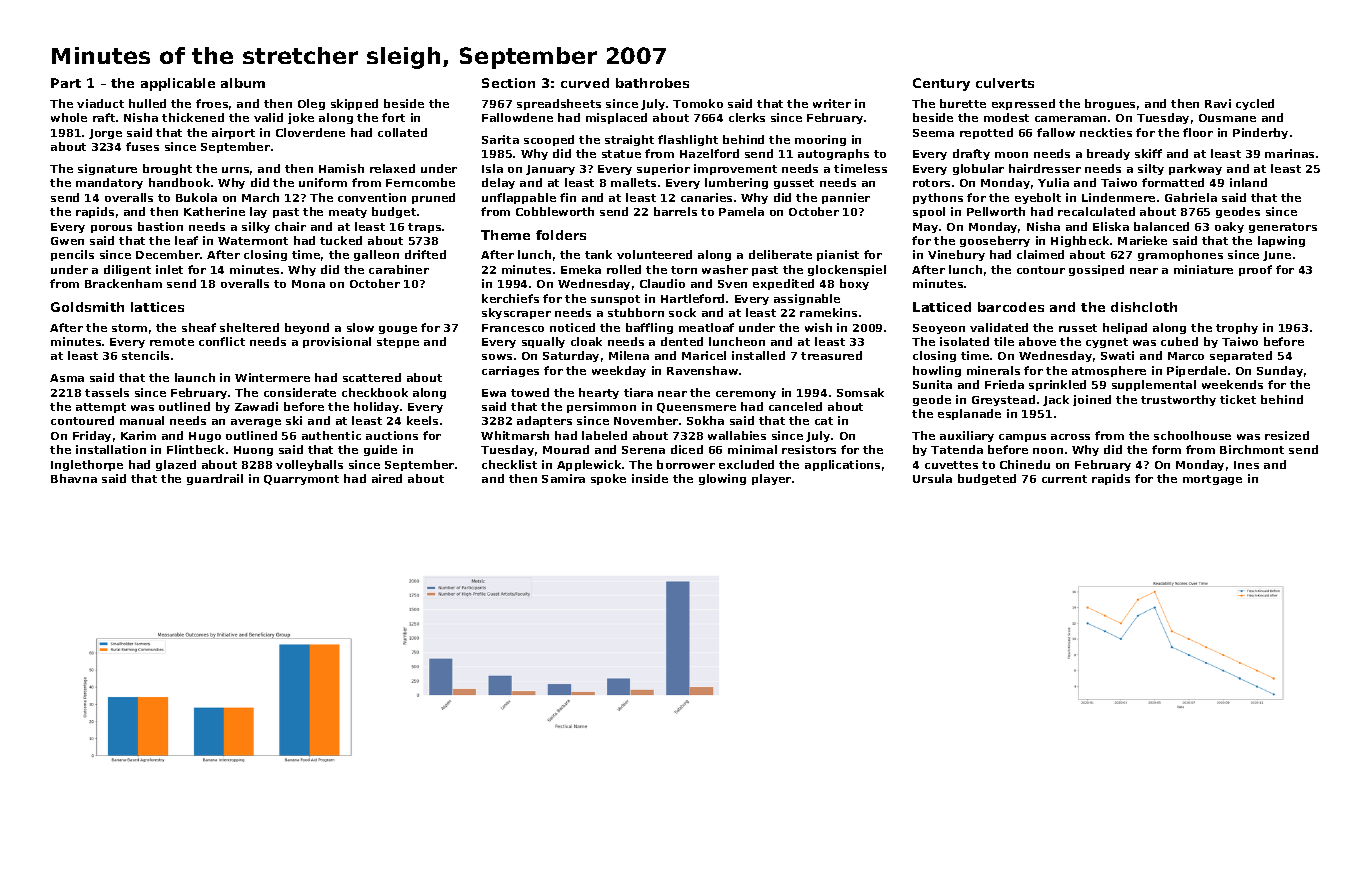 The image size is (1372, 887). Describe the element at coordinates (608, 479) in the image. I see `spoke` at that location.
